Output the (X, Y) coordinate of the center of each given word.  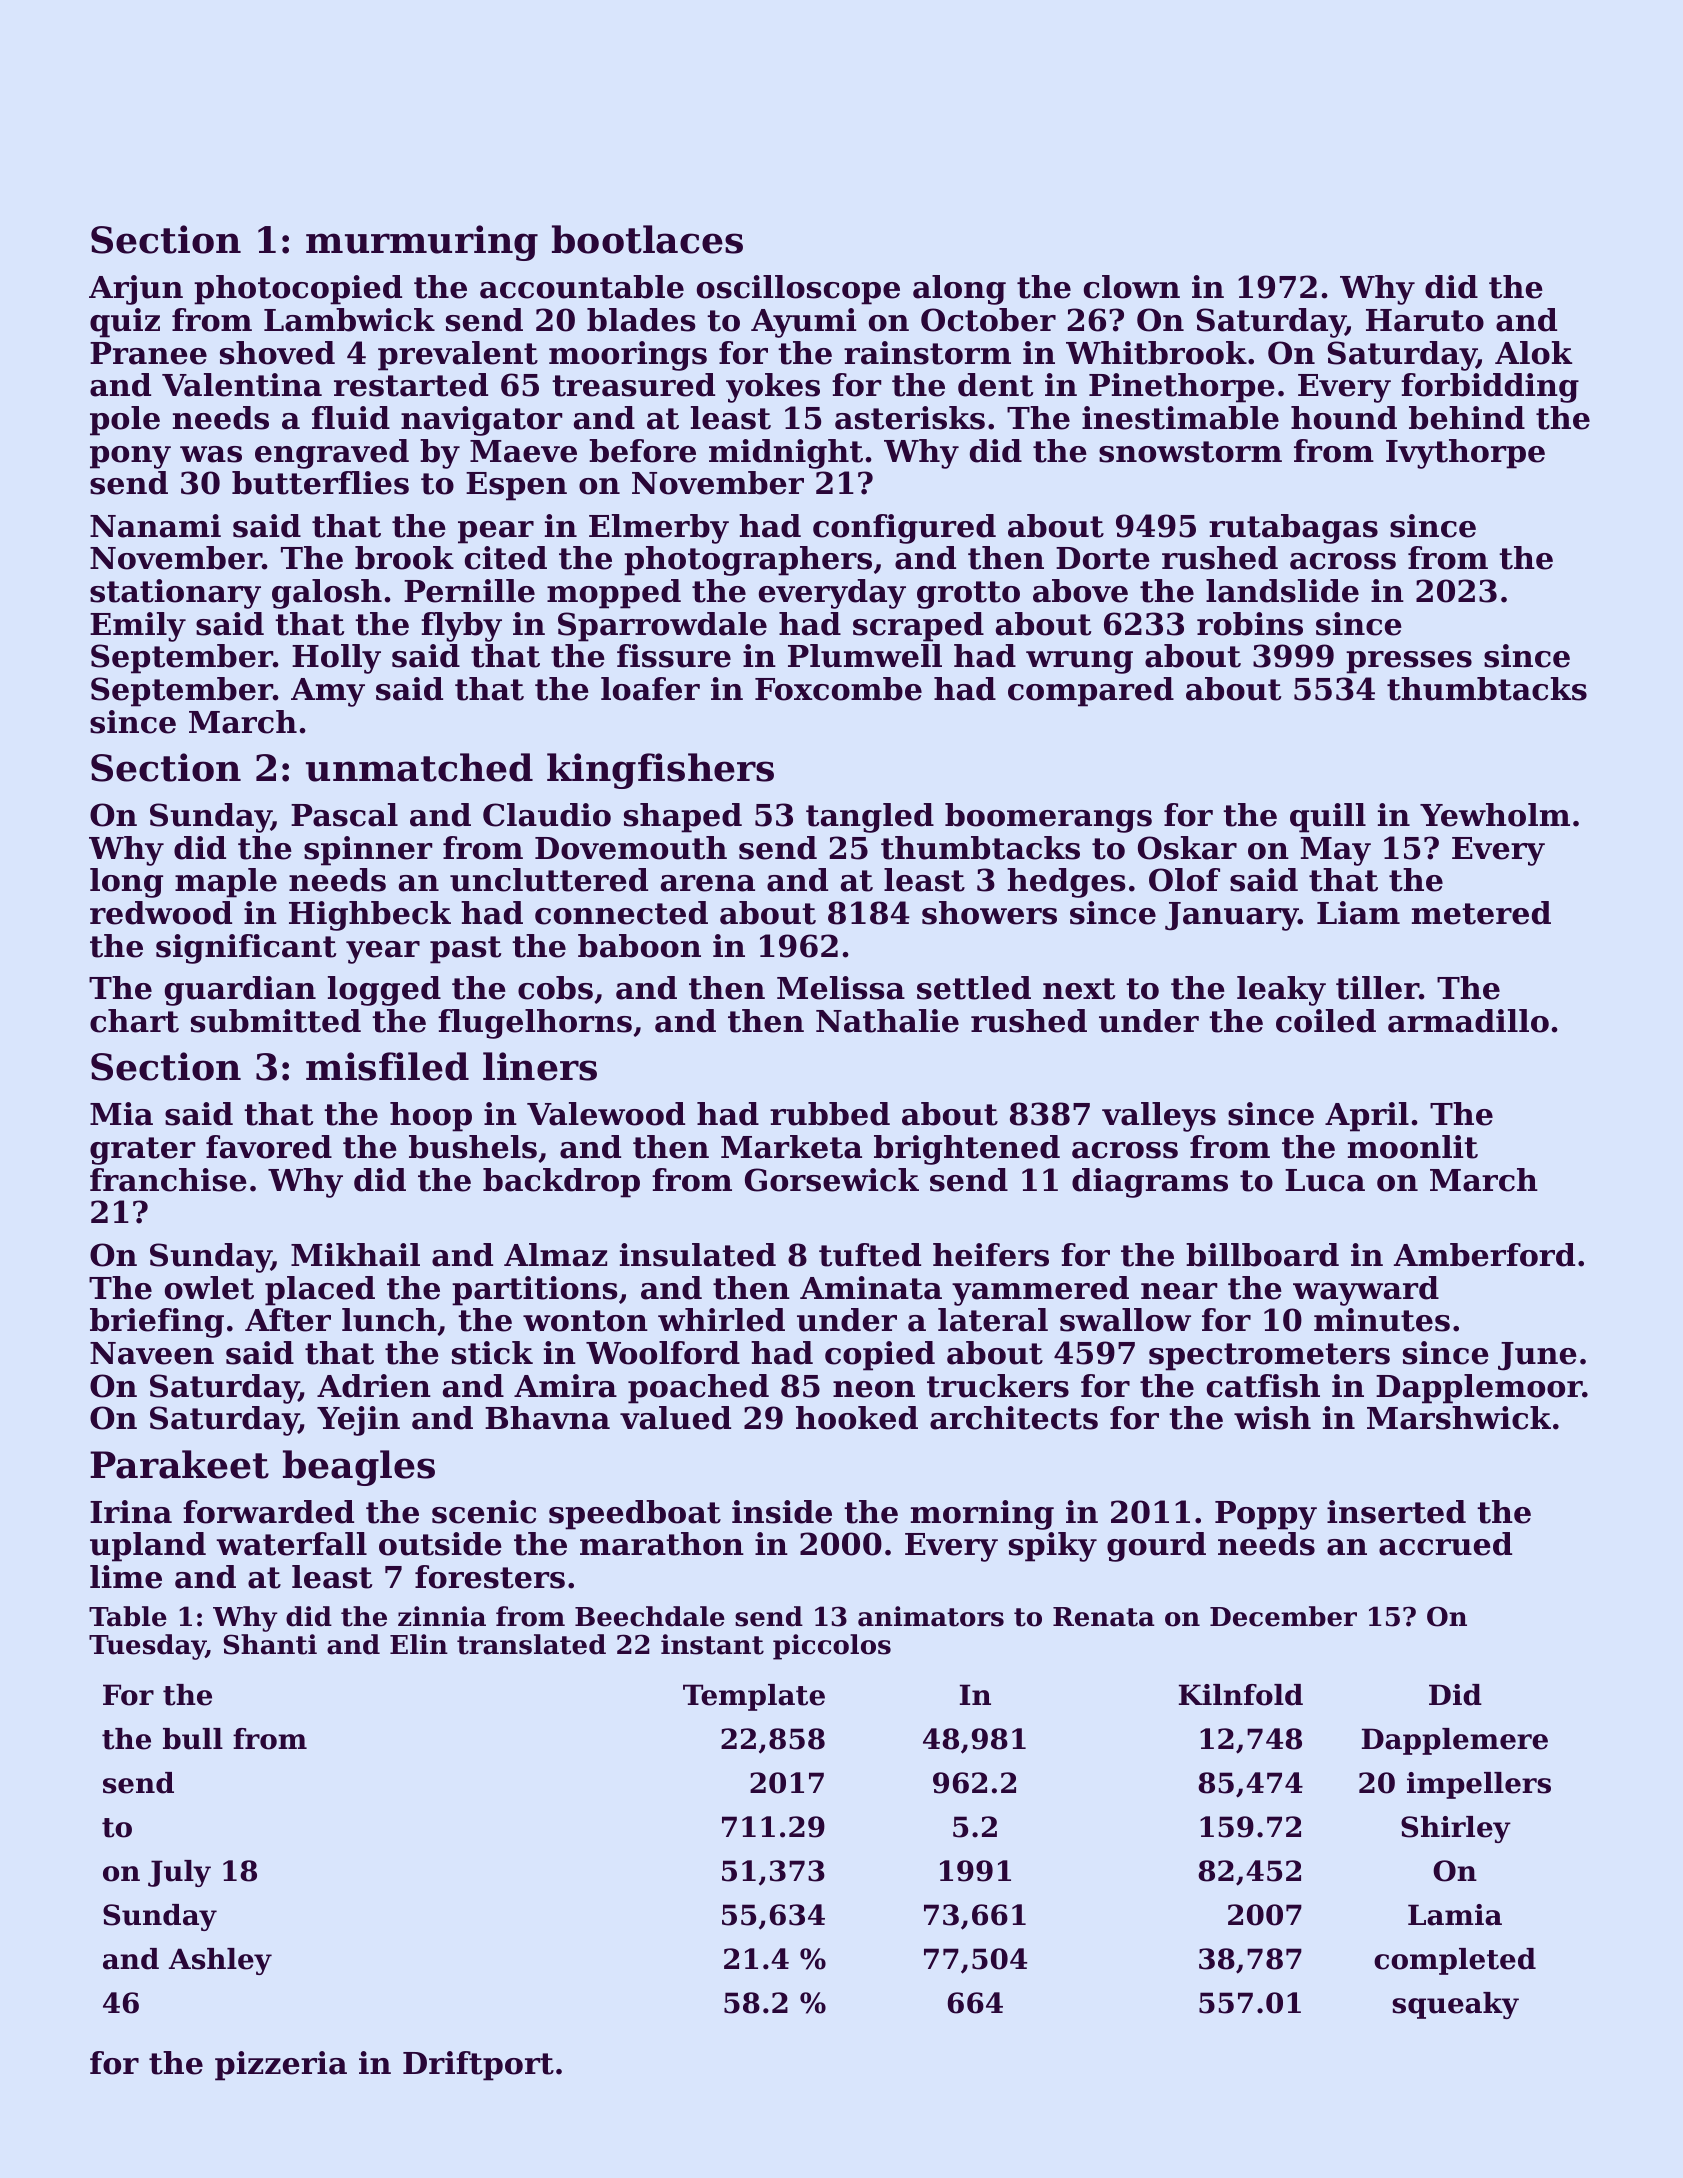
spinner (368, 851)
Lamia (1455, 1915)
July (179, 1873)
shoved (277, 353)
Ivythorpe (1465, 454)
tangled (870, 818)
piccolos (832, 1647)
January (1231, 916)
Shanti (270, 1644)
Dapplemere (1455, 1741)
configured (904, 529)
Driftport (478, 2066)
